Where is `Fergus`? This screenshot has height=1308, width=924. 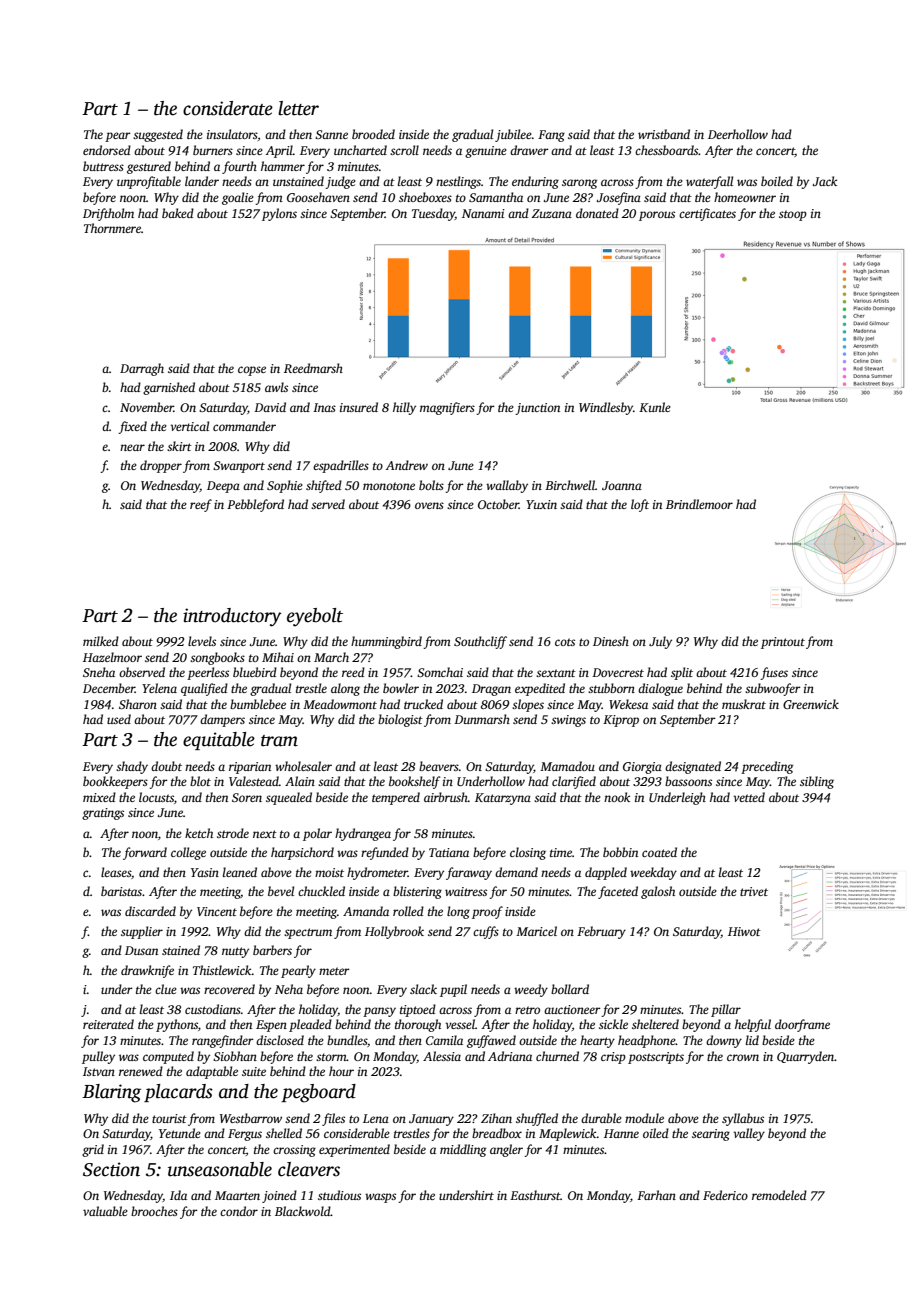
Fergus is located at coordinates (245, 1135).
